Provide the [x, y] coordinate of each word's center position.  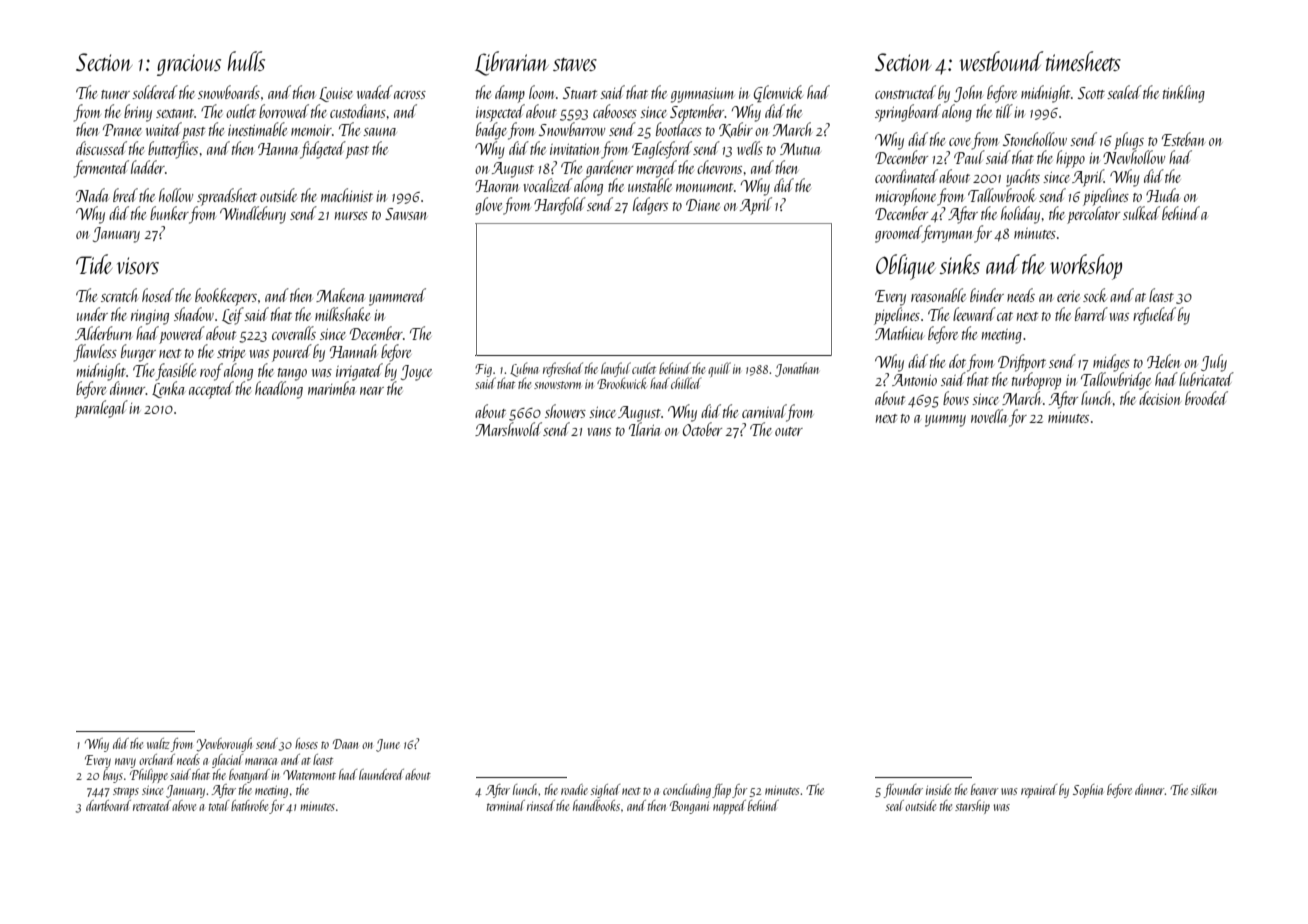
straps [126, 793]
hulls [246, 61]
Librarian [512, 63]
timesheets [1083, 61]
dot [957, 361]
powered [182, 335]
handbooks [596, 805]
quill [719, 369]
